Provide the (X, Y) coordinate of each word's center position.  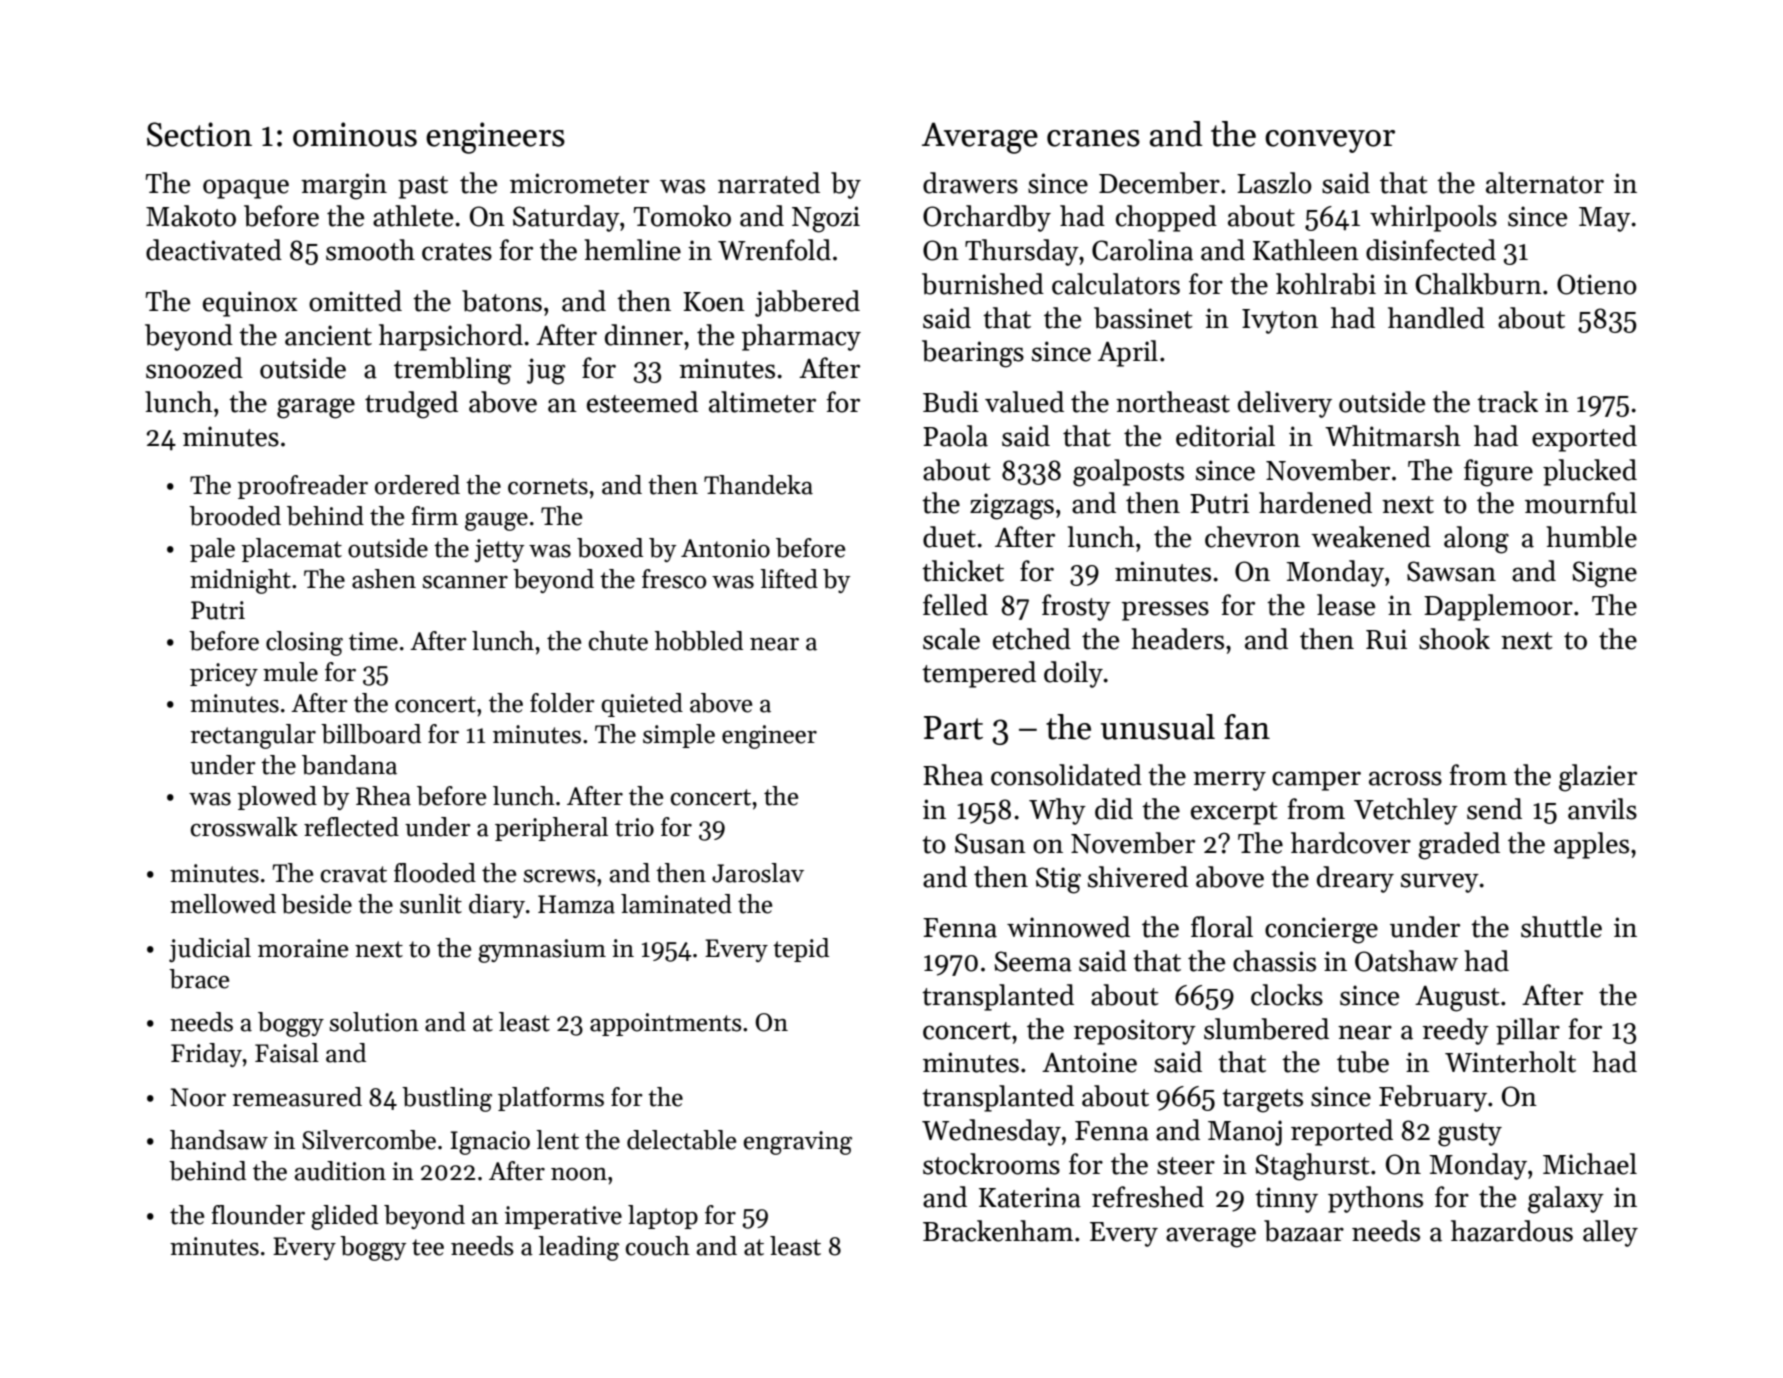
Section (199, 134)
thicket (963, 571)
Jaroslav (758, 873)
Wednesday (991, 1132)
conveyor (1330, 141)
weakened (1371, 537)
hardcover (1351, 843)
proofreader (303, 487)
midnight (240, 581)
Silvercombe (369, 1140)
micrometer (579, 183)
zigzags (1012, 506)
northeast (1173, 402)
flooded (435, 873)
